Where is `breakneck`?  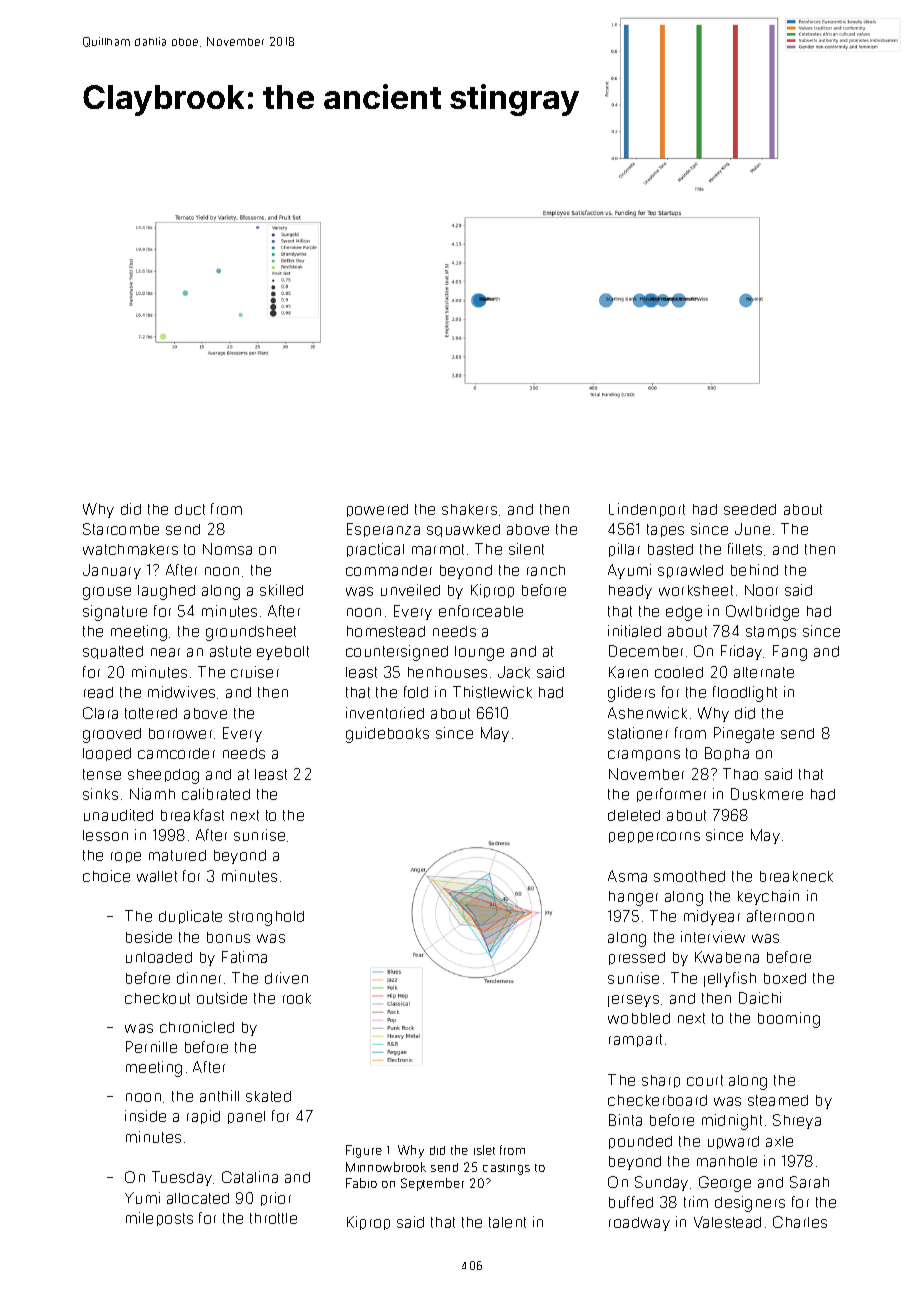
breakneck is located at coordinates (796, 876).
